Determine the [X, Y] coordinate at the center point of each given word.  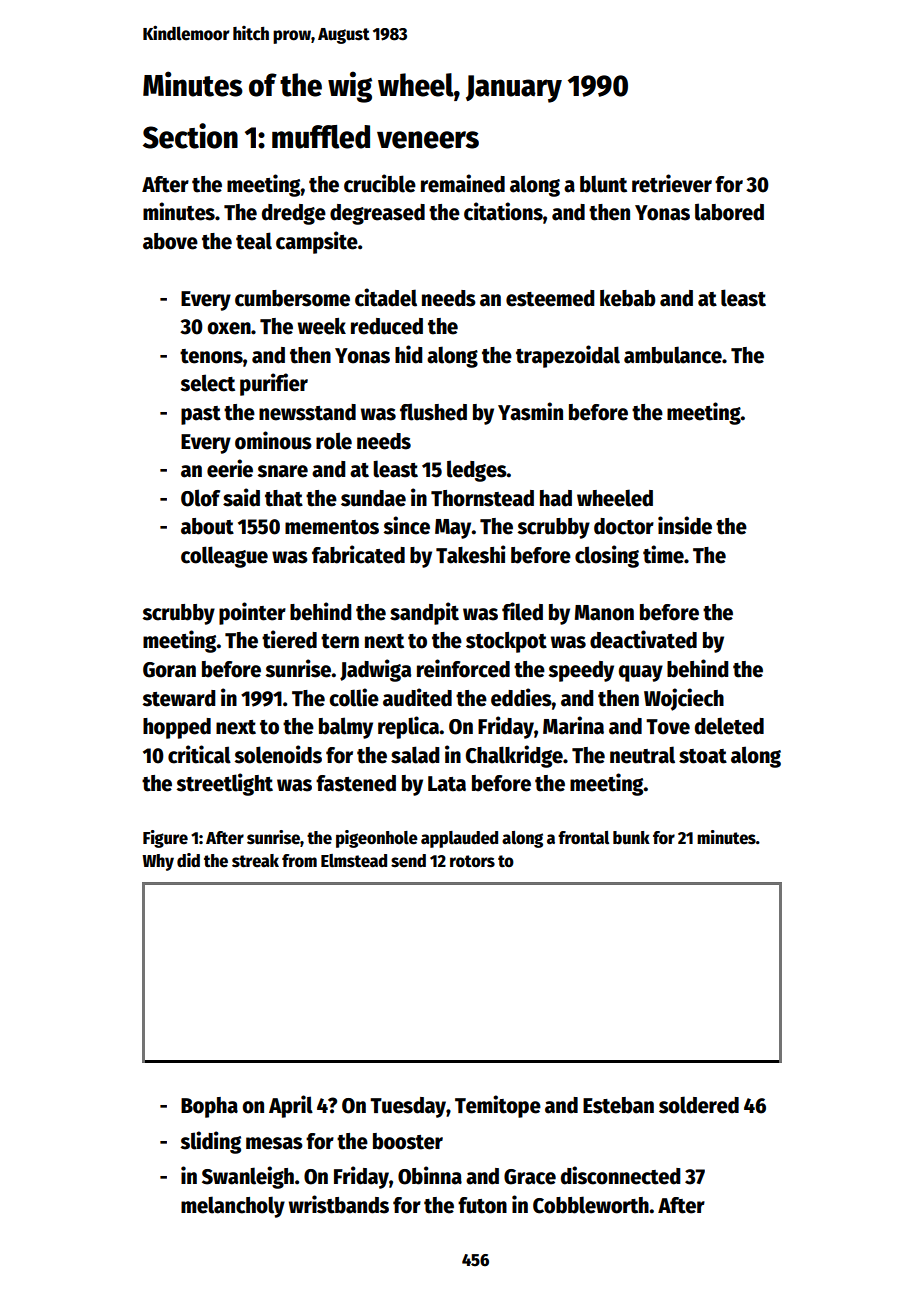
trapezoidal [568, 356]
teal [254, 241]
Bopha [209, 1107]
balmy [346, 728]
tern [340, 641]
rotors [472, 861]
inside [685, 525]
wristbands [339, 1204]
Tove [668, 727]
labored [729, 212]
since [406, 525]
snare [282, 471]
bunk [631, 838]
